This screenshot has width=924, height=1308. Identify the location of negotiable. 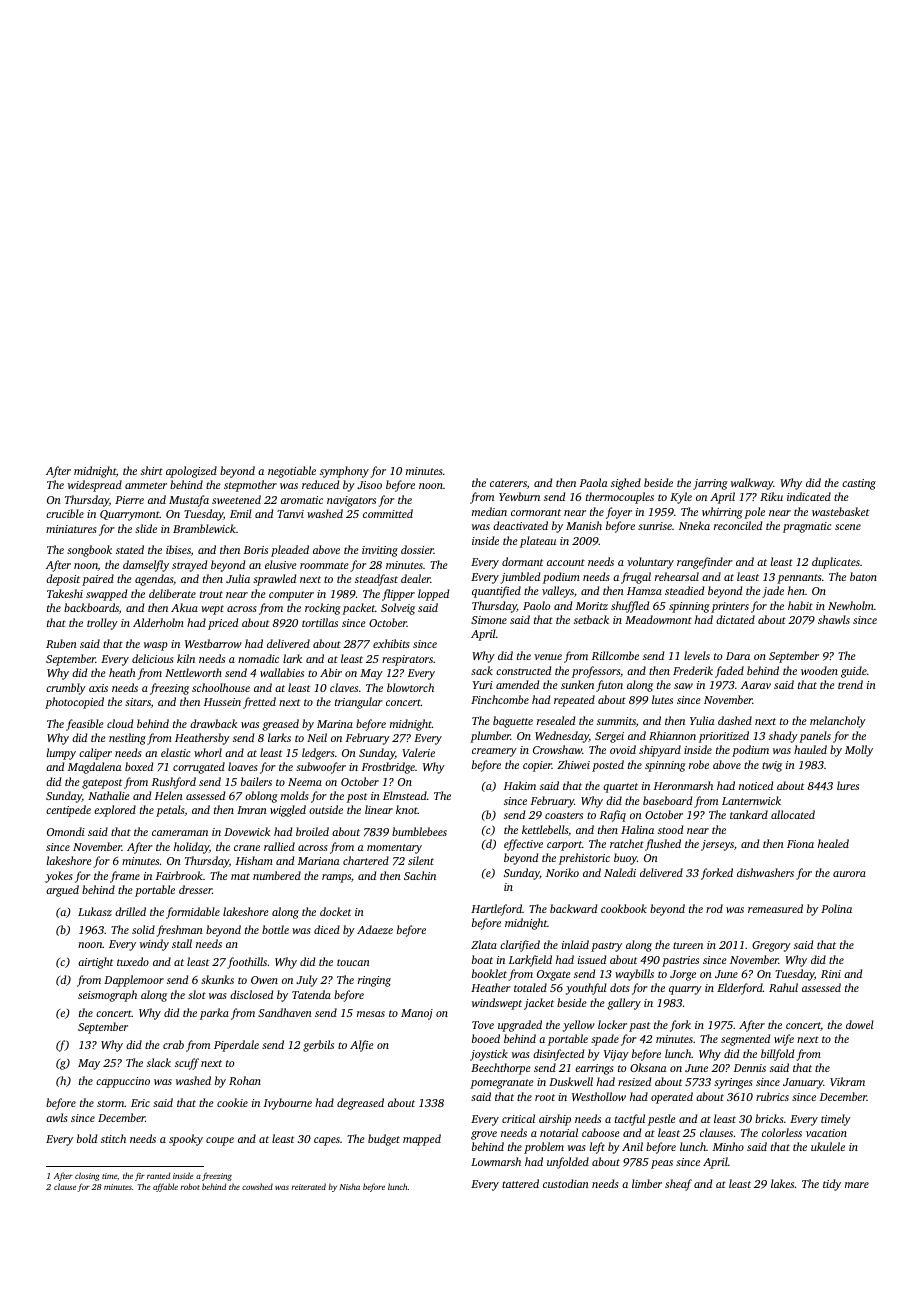
(292, 472).
